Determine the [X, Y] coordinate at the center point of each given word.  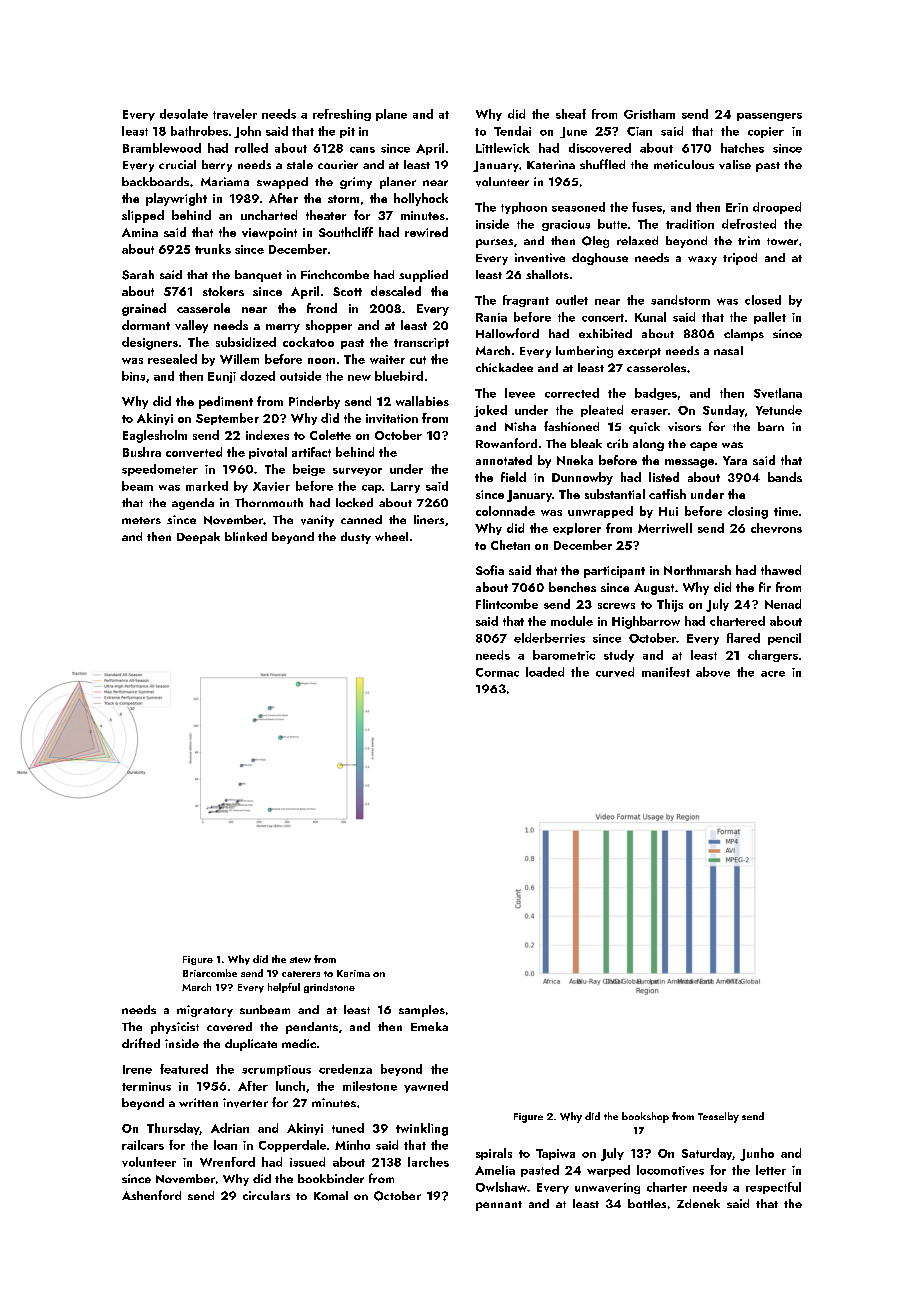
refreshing [342, 115]
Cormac [497, 672]
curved [615, 672]
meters [141, 520]
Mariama [225, 181]
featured [184, 1069]
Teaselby [718, 1117]
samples [422, 1011]
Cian [639, 131]
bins [133, 376]
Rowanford [506, 443]
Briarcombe [210, 973]
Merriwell [665, 528]
